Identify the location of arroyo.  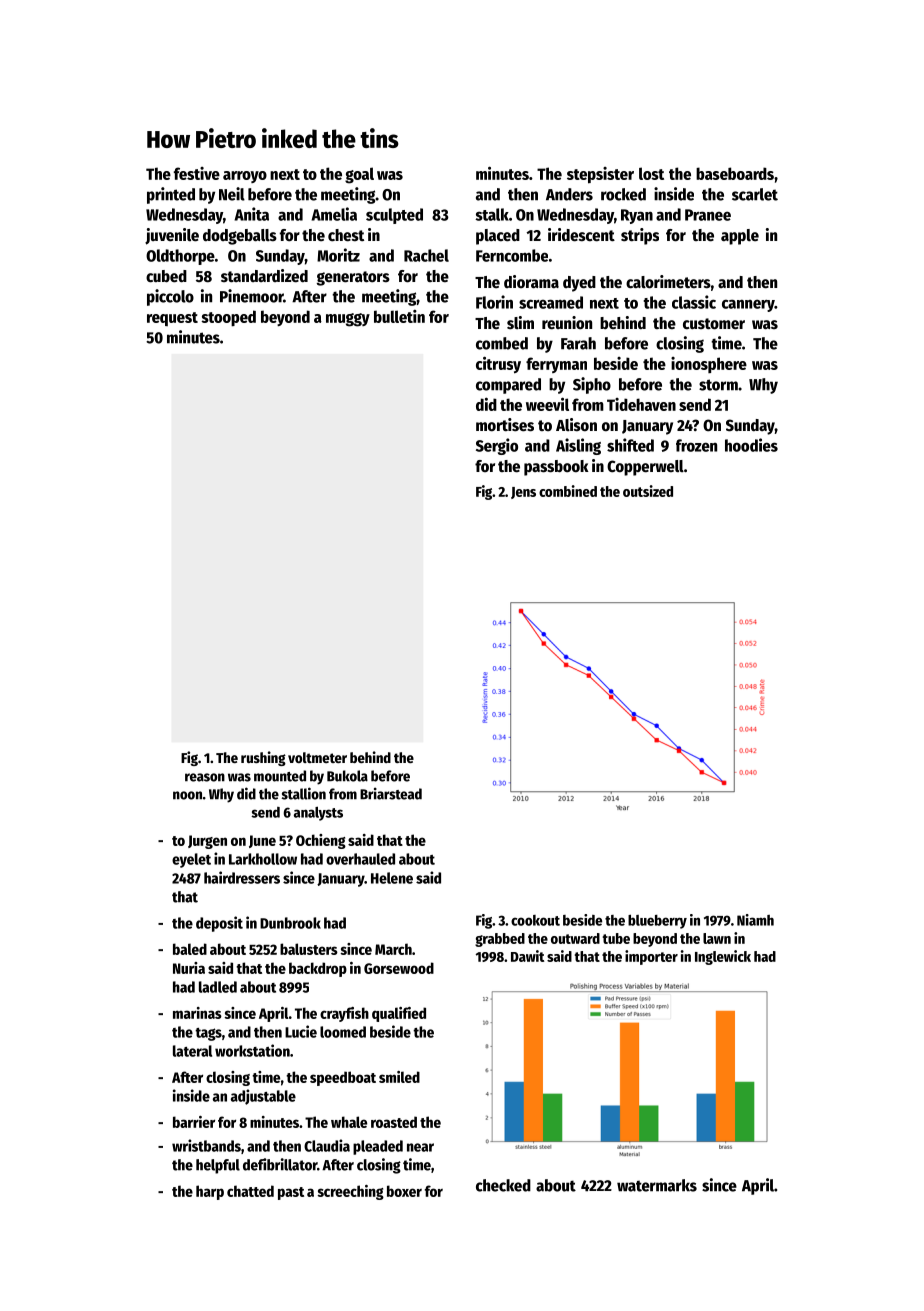
(245, 177).
